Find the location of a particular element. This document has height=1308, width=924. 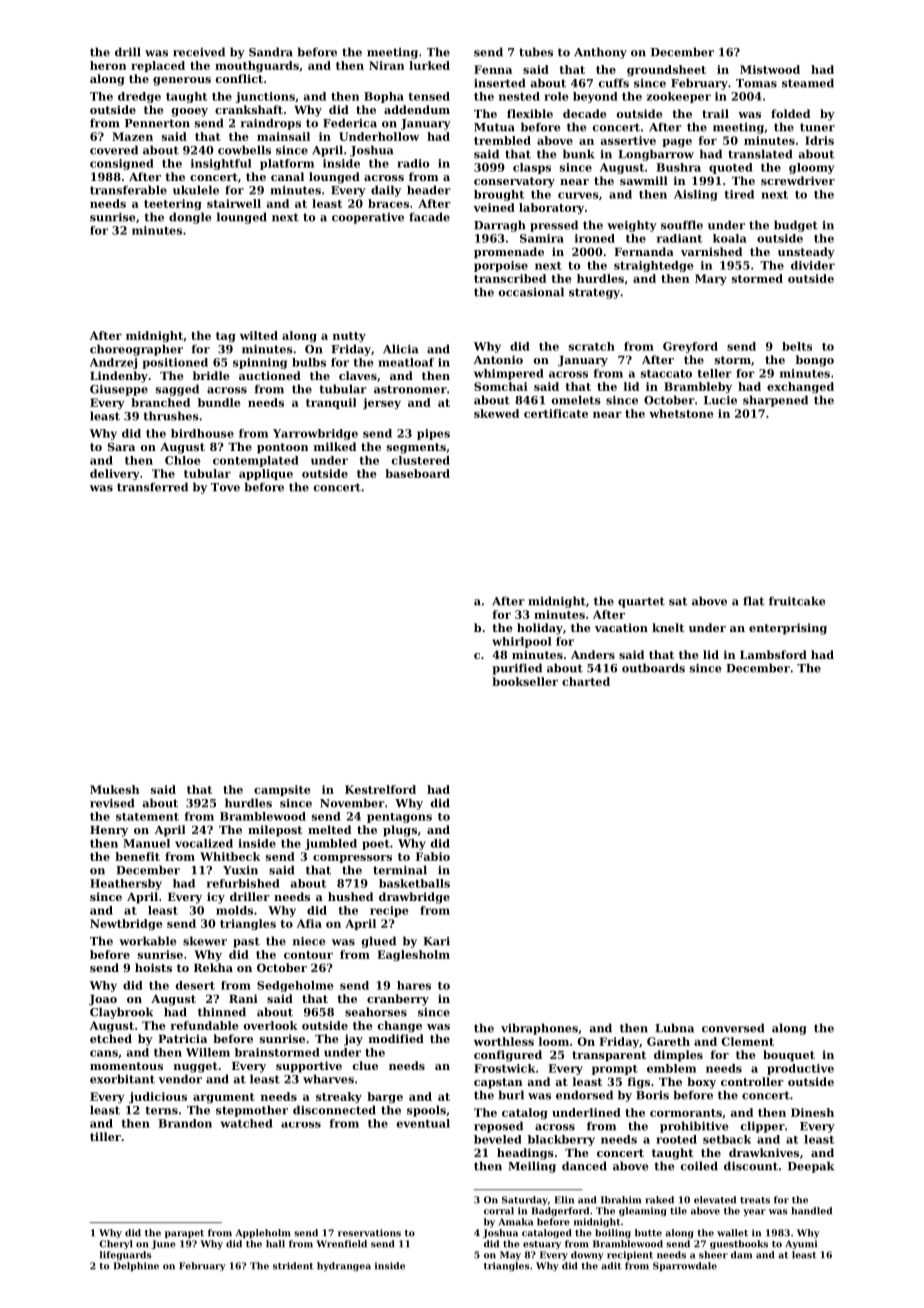

whirlpool is located at coordinates (522, 642).
